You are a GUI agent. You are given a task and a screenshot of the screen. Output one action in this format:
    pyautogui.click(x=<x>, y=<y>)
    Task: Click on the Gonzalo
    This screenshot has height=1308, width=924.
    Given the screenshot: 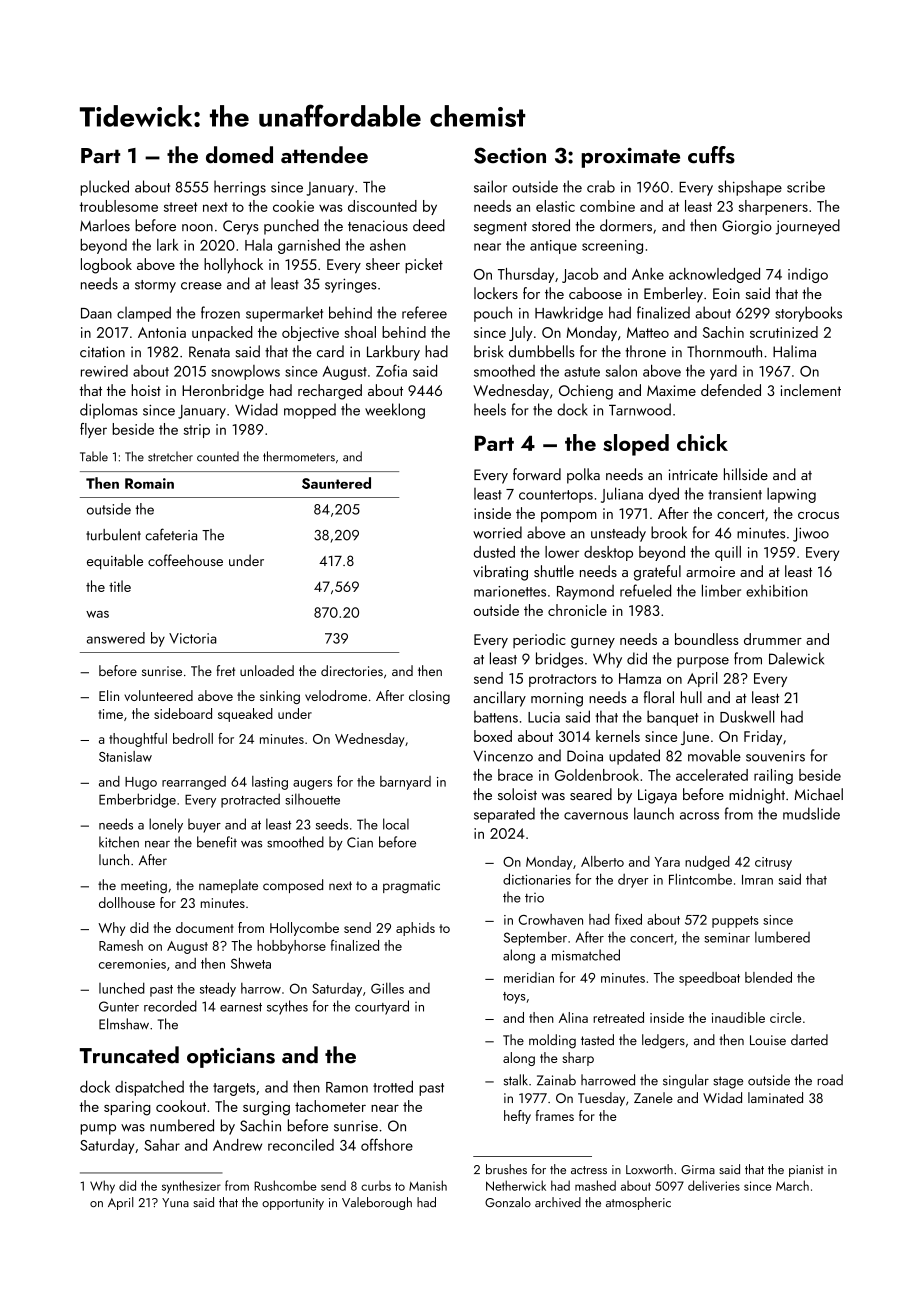 What is the action you would take?
    pyautogui.click(x=508, y=1202)
